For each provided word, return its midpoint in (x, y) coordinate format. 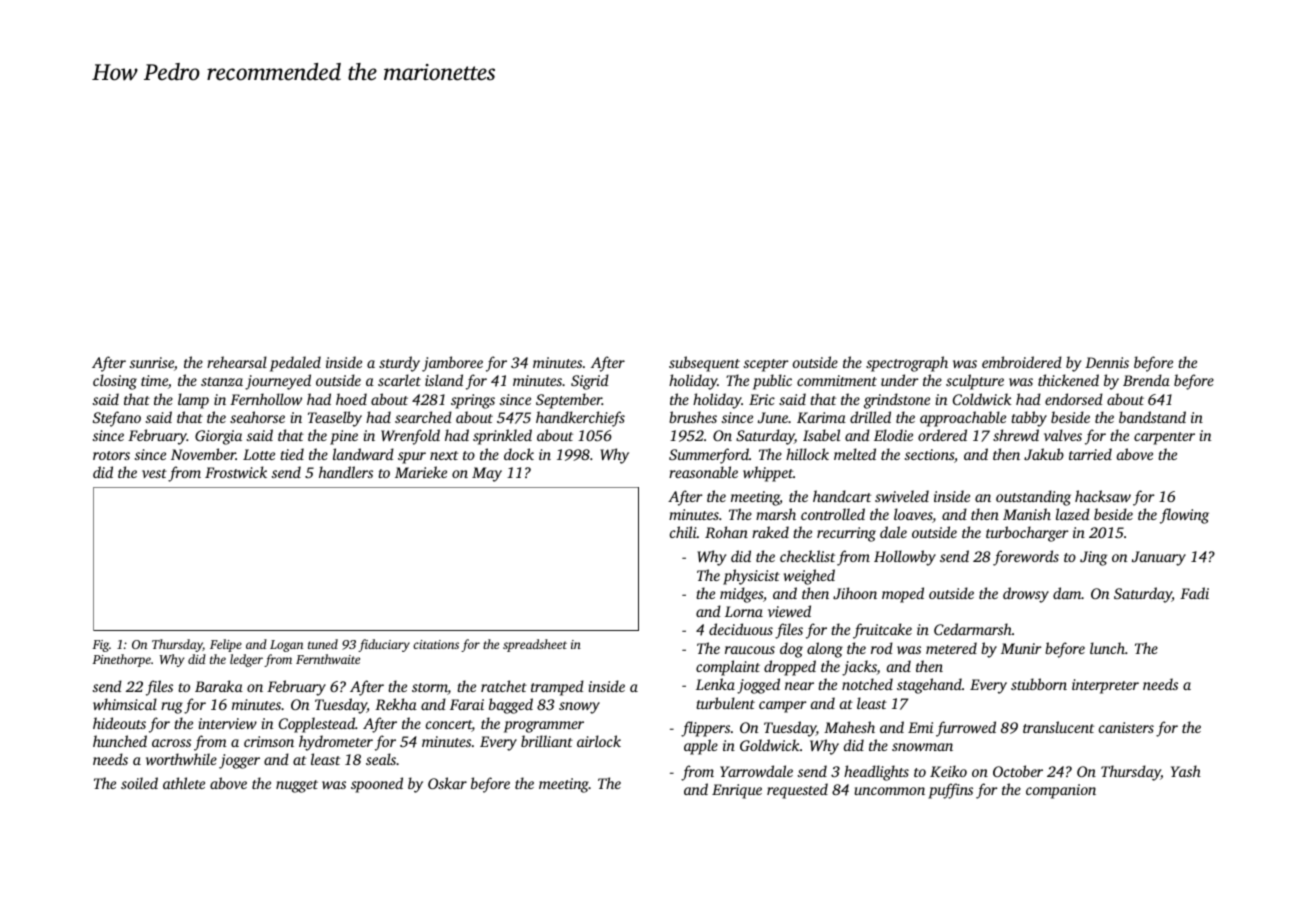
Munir (1021, 648)
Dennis (1107, 362)
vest (154, 473)
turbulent (725, 703)
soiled (139, 783)
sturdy (399, 364)
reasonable (703, 472)
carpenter (1164, 438)
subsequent (704, 364)
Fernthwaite (328, 659)
